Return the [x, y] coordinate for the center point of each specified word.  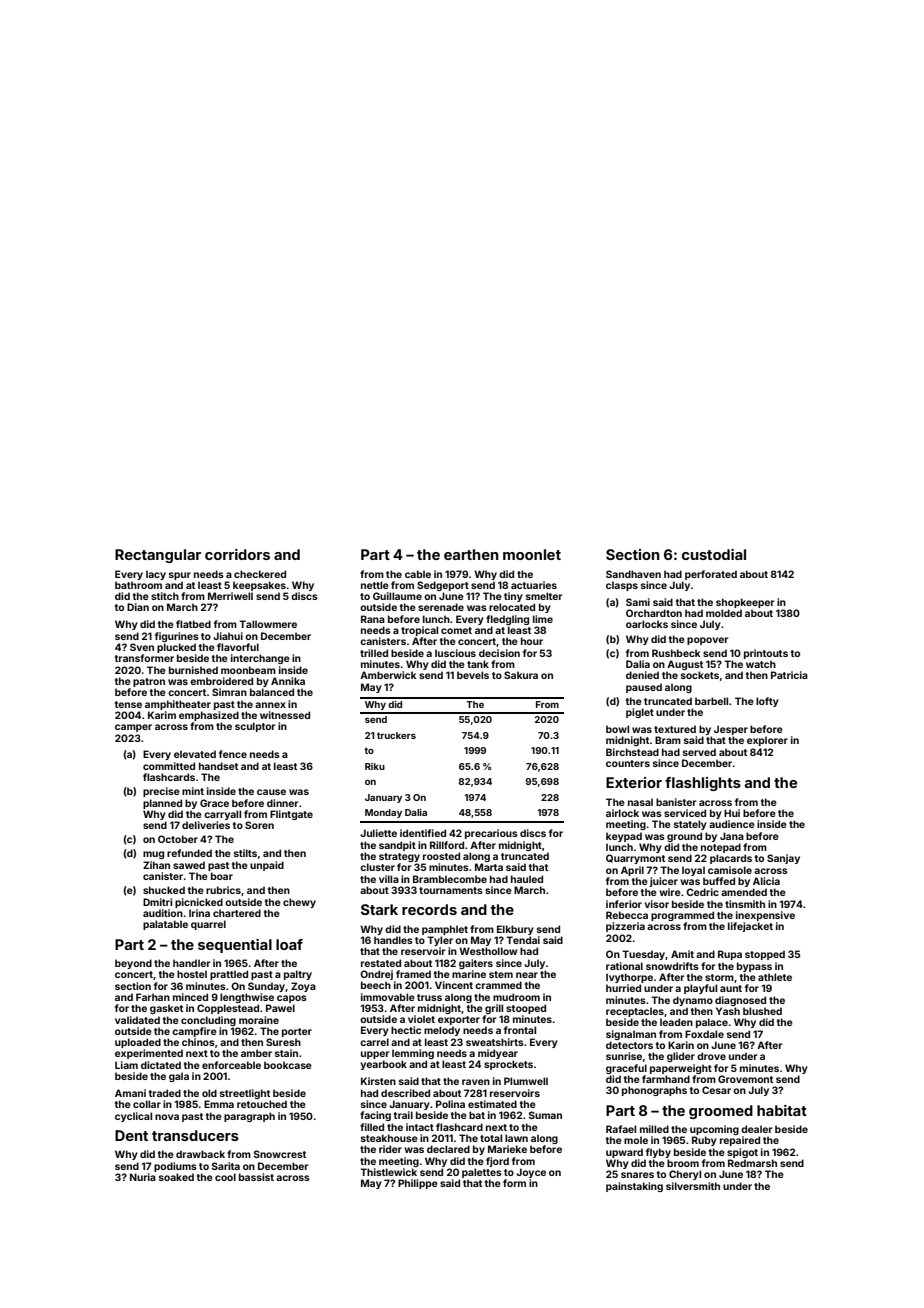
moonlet [532, 554]
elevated [195, 754]
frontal [520, 1030]
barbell [711, 701]
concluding [208, 1021]
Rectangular [158, 556]
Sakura [521, 675]
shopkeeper [745, 603]
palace [712, 1023]
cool [225, 1177]
